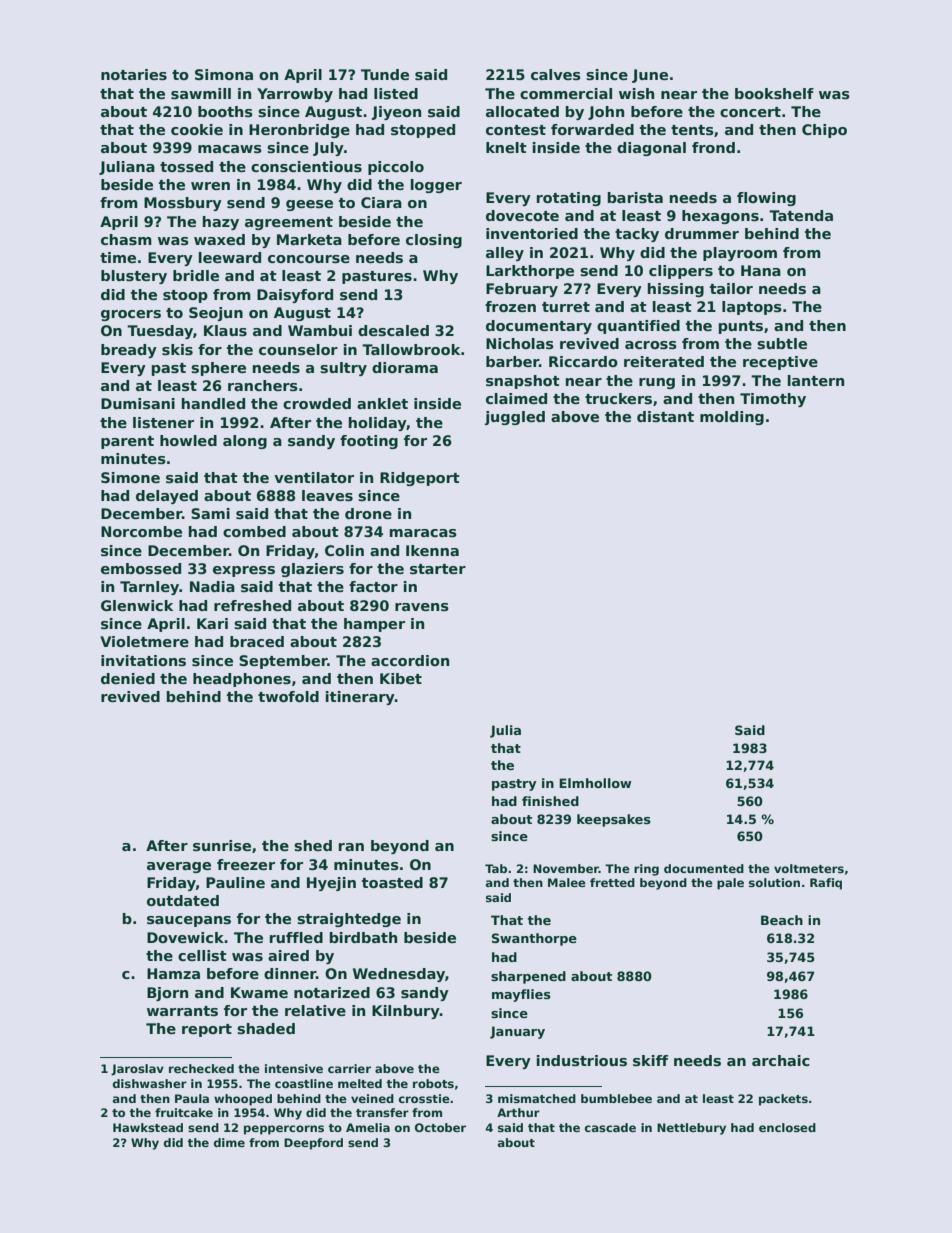  What do you see at coordinates (422, 607) in the screenshot?
I see `ravens` at bounding box center [422, 607].
